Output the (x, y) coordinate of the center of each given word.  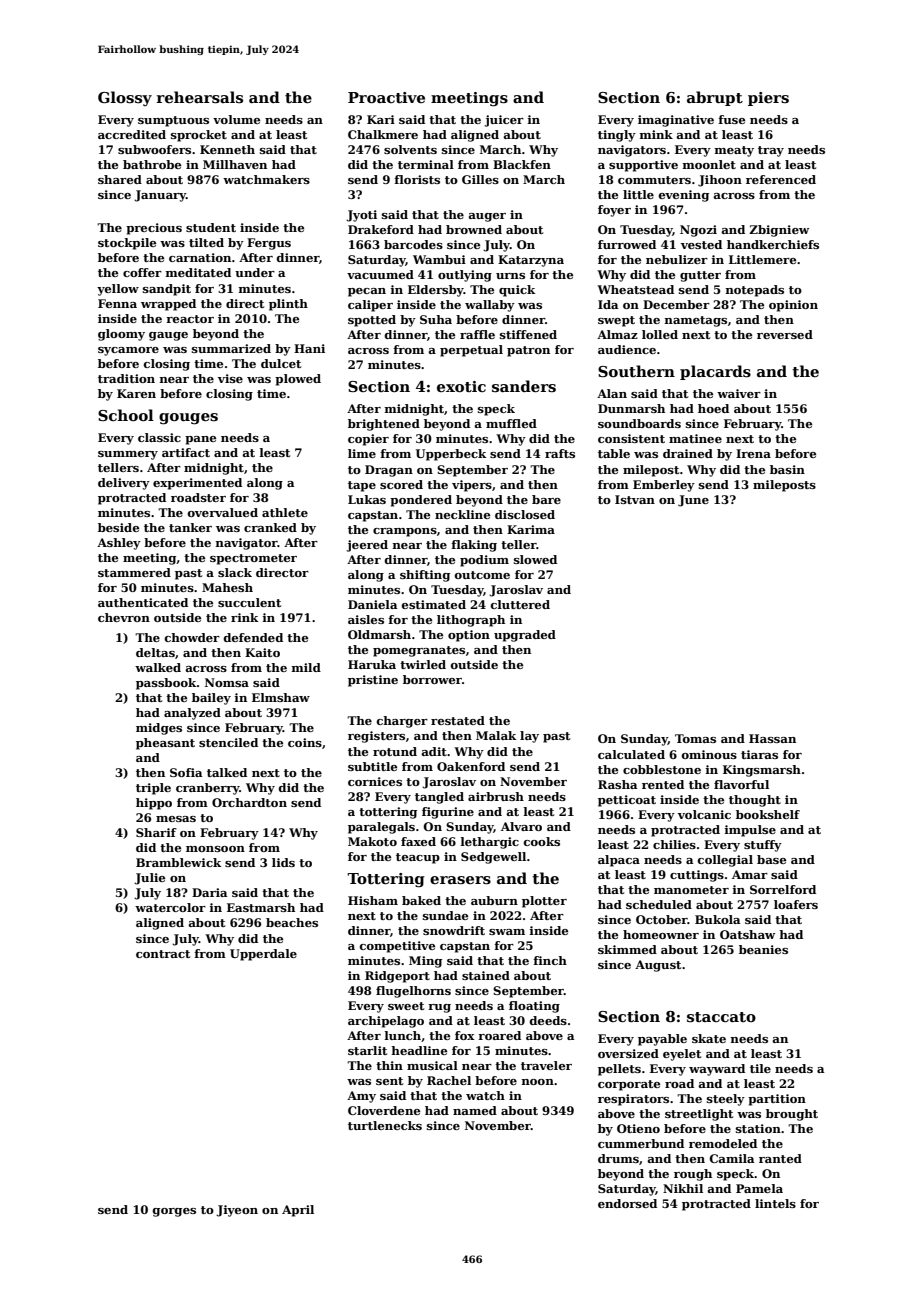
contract (163, 954)
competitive (397, 947)
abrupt (715, 98)
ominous (709, 754)
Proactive (386, 97)
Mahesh (227, 587)
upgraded (525, 636)
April (298, 1211)
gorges (174, 1212)
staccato (721, 1017)
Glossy (125, 98)
